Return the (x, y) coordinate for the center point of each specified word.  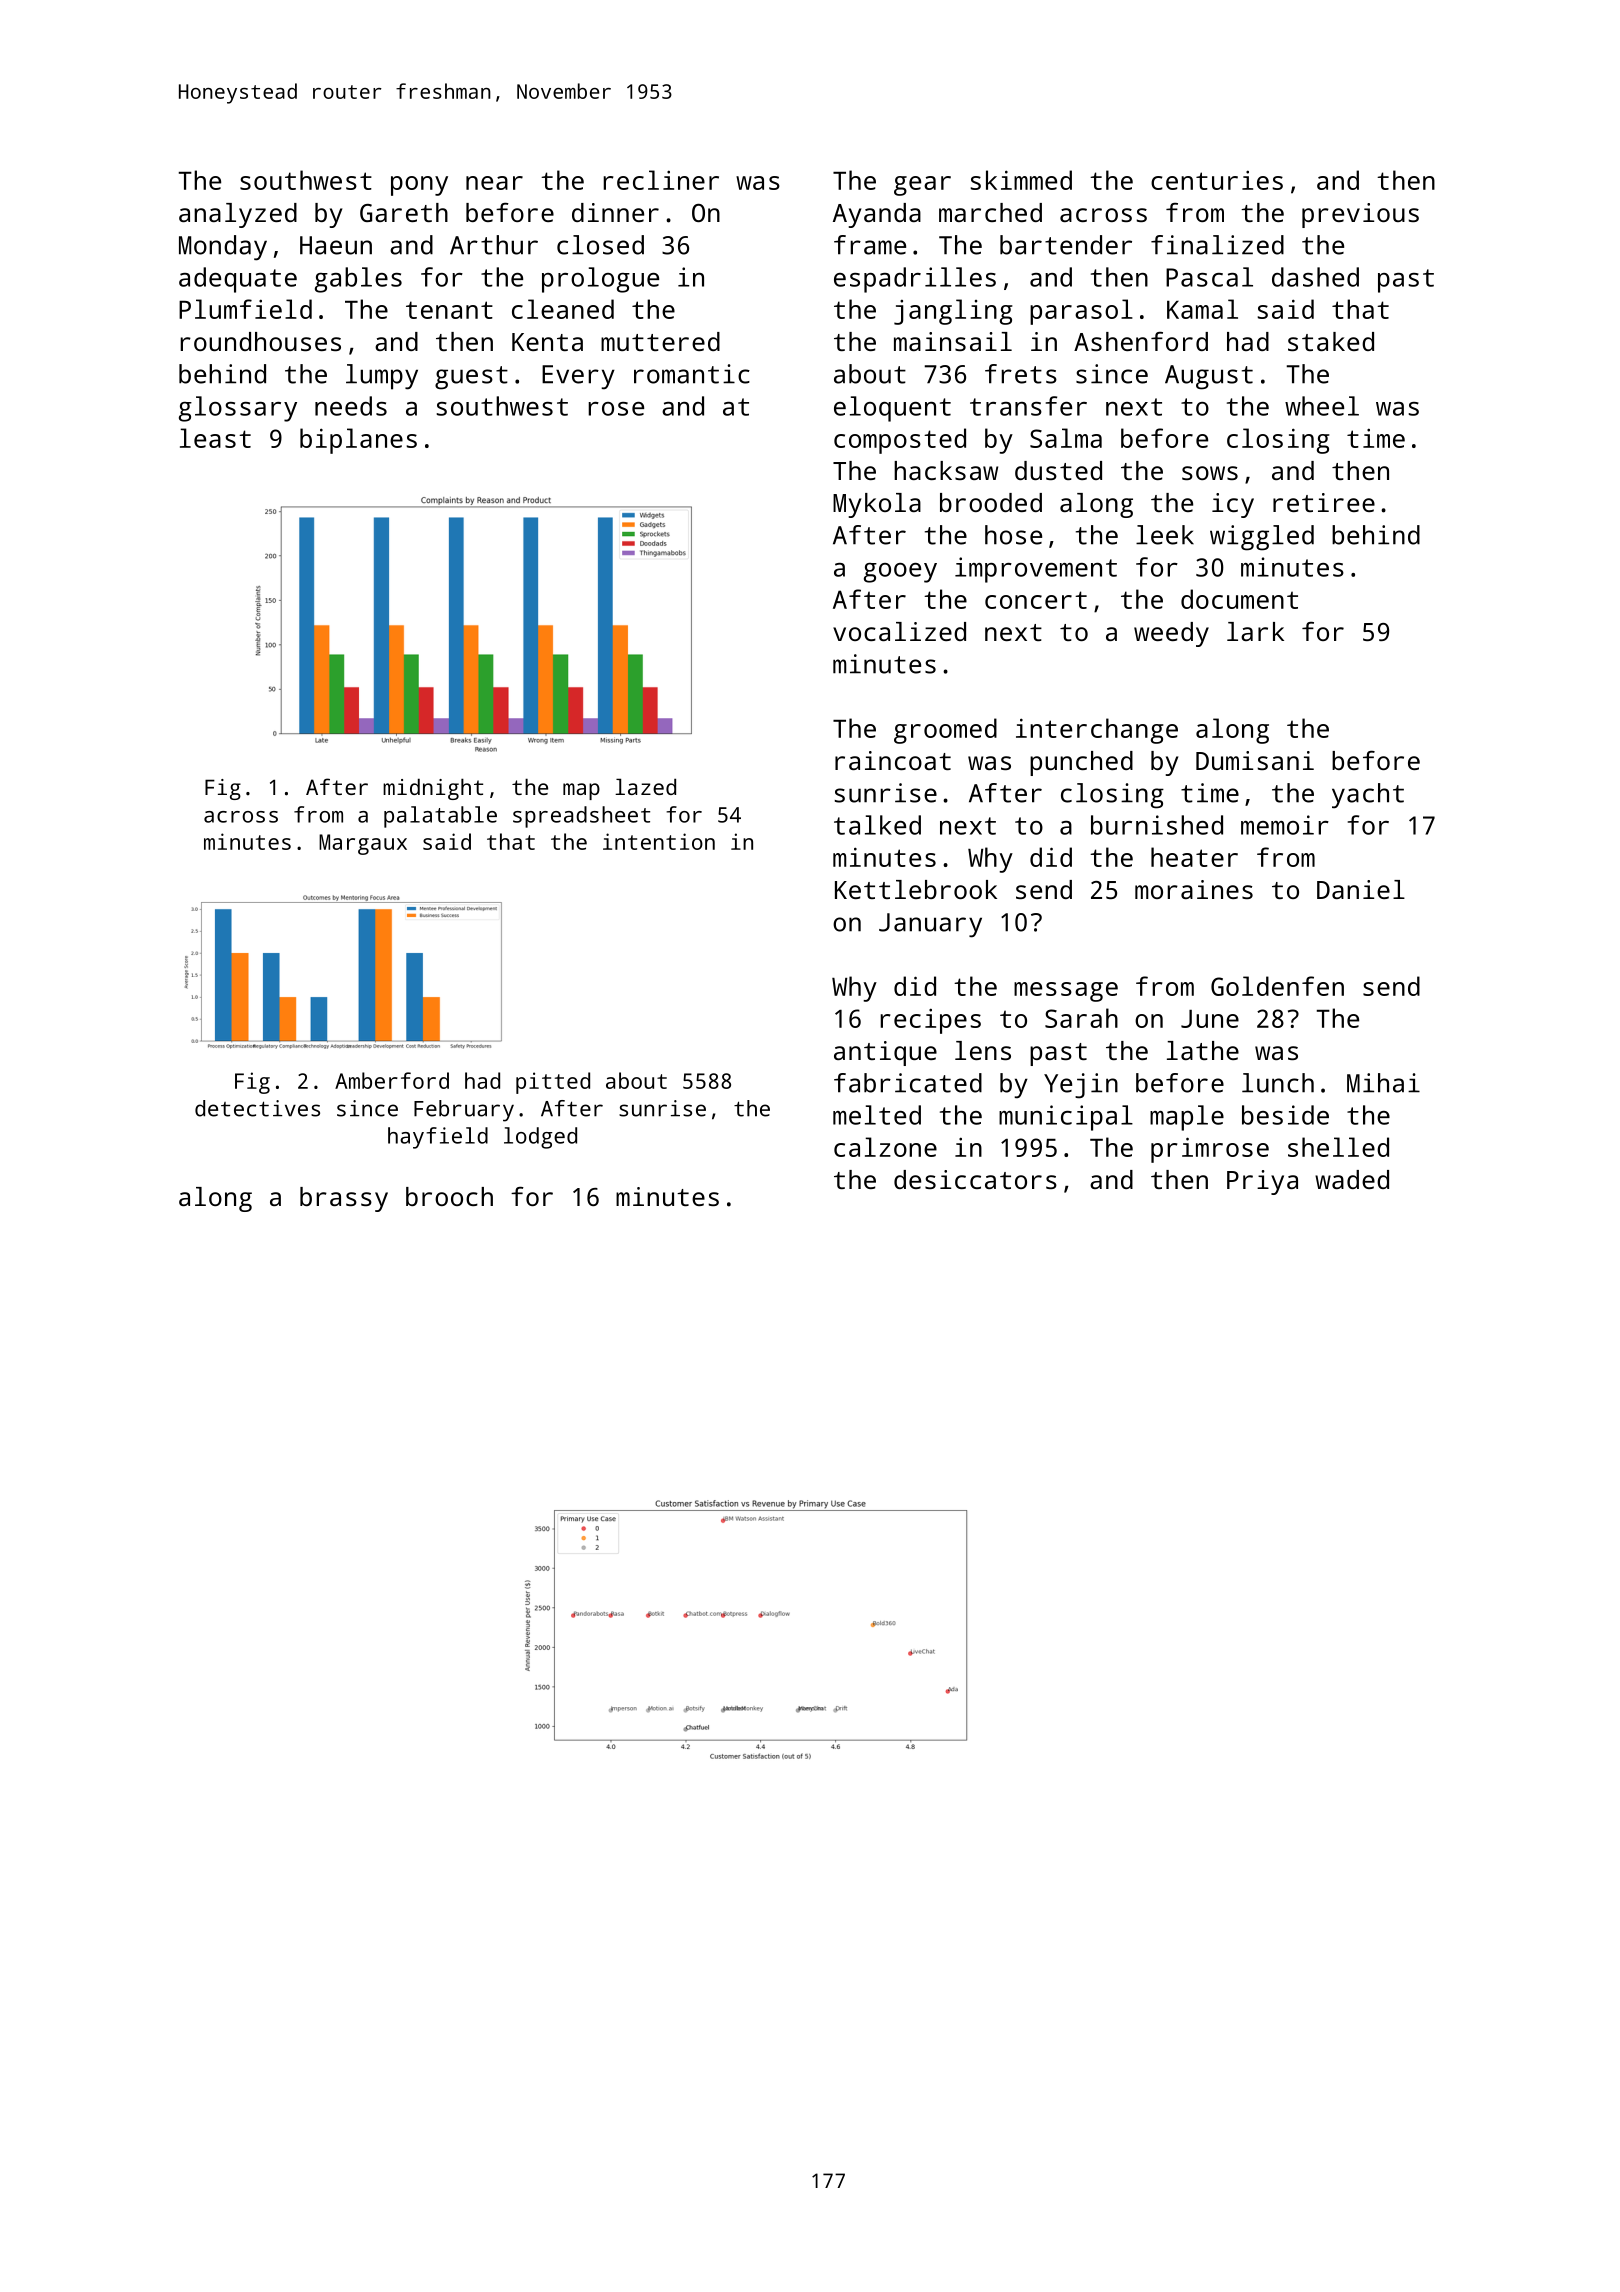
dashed (1315, 277)
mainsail (953, 341)
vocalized (899, 631)
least (215, 438)
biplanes (358, 441)
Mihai (1383, 1083)
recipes (930, 1021)
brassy (344, 1199)
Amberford (392, 1080)
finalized (1217, 245)
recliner (661, 180)
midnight (433, 789)
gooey (900, 573)
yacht (1368, 796)
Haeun (336, 245)
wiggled (1262, 538)
